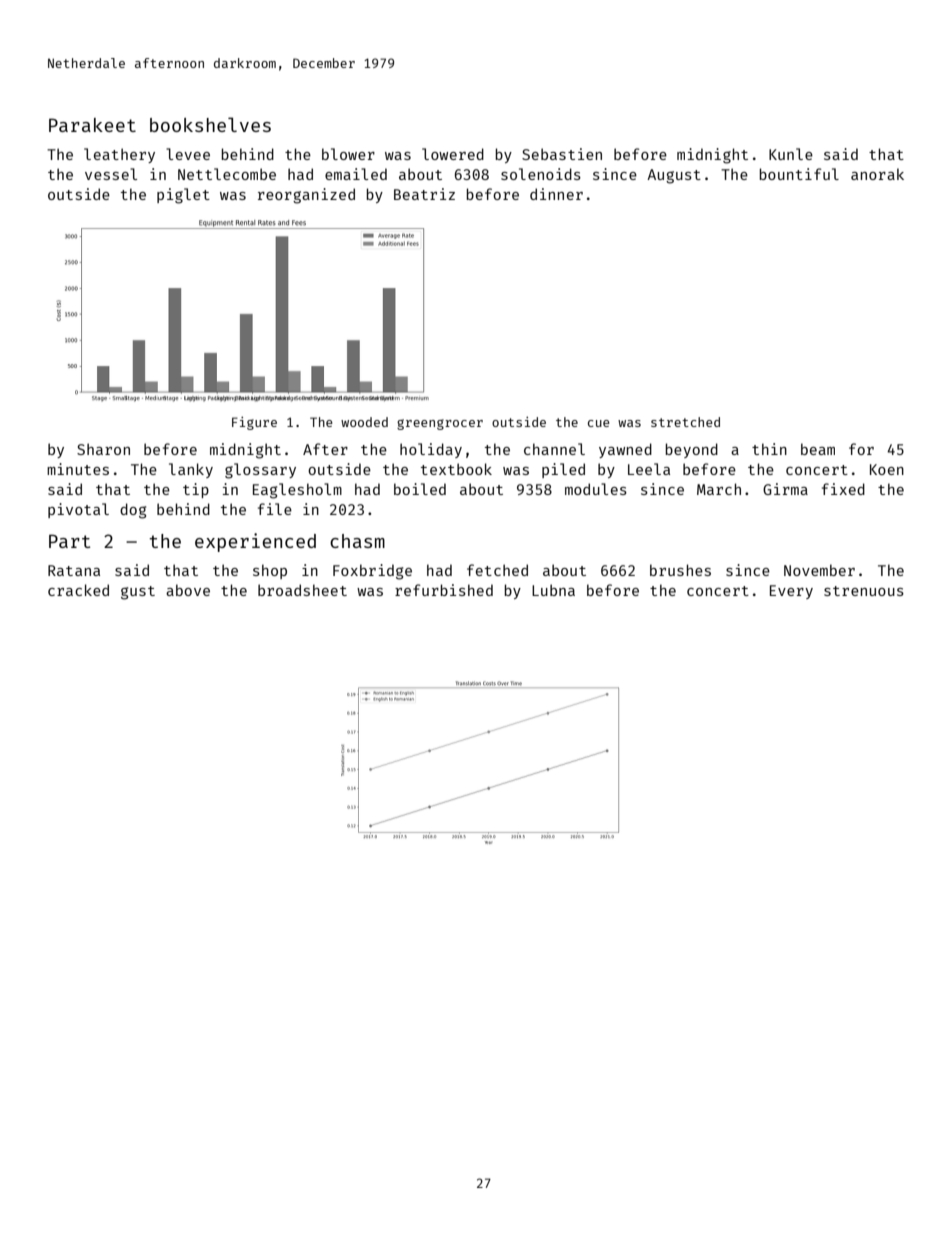  I want to click on Kunle, so click(791, 154).
